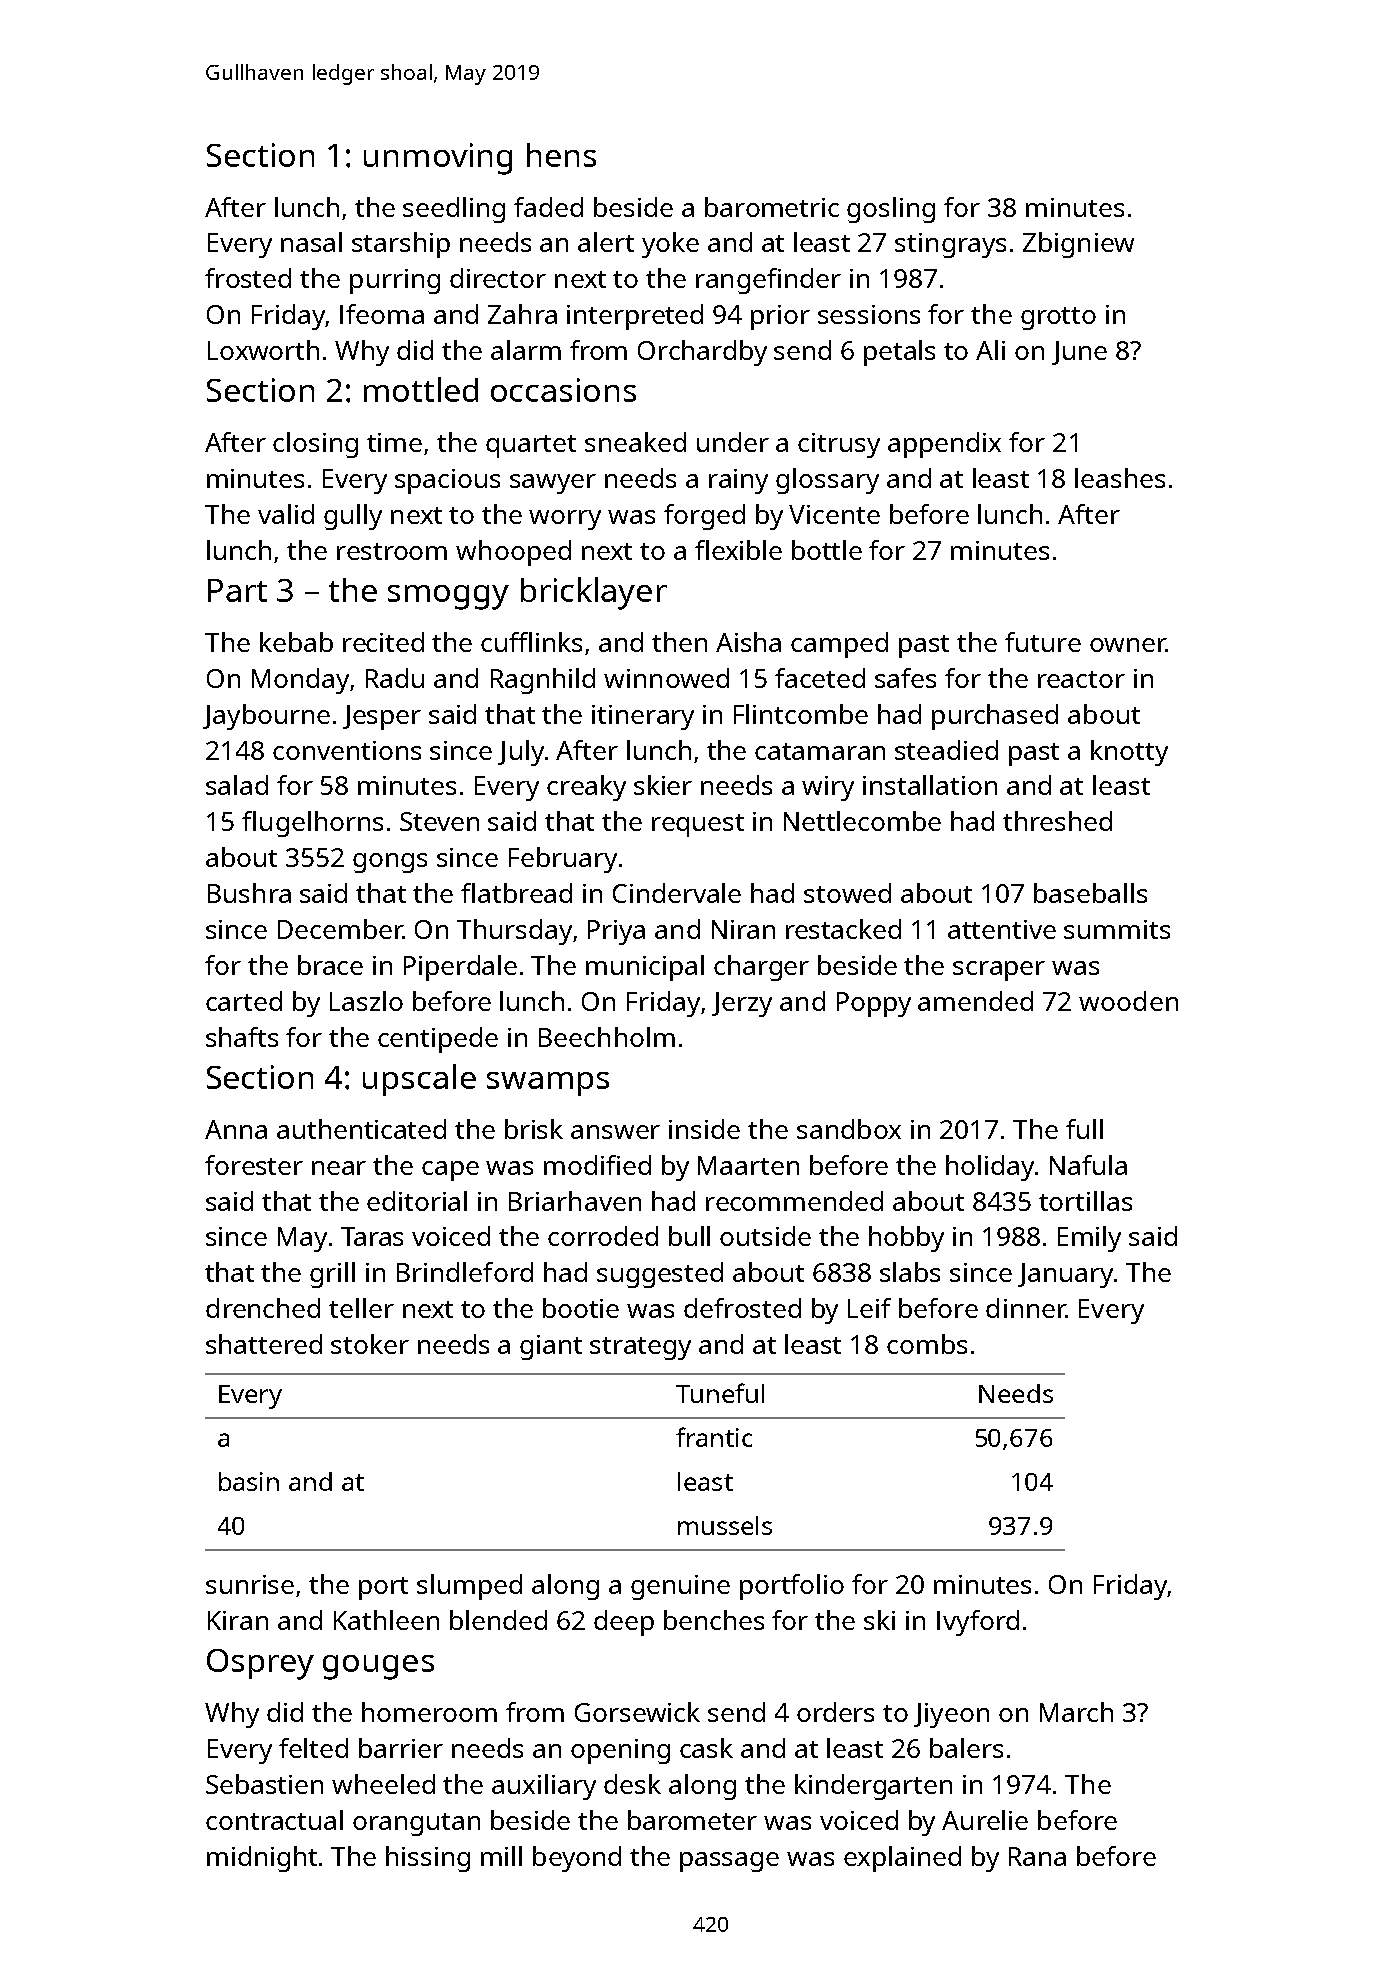  Describe the element at coordinates (635, 442) in the screenshot. I see `sneaked` at that location.
